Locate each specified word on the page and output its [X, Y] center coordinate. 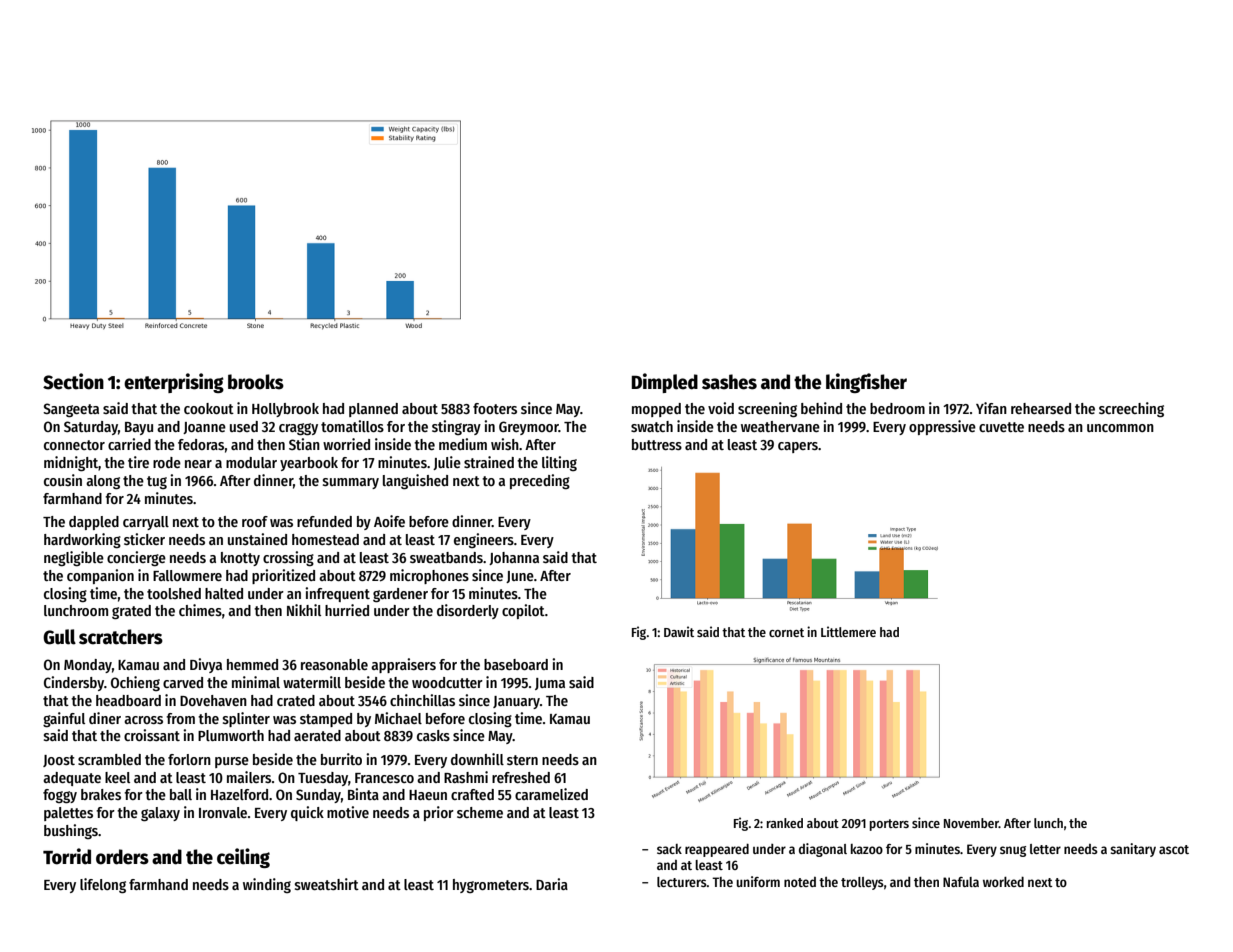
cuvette [1001, 427]
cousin [63, 480]
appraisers [403, 665]
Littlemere [848, 631]
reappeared [717, 850]
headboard [128, 700]
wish [505, 444]
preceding [540, 481]
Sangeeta [71, 410]
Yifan [991, 408]
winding [267, 885]
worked [1003, 882]
